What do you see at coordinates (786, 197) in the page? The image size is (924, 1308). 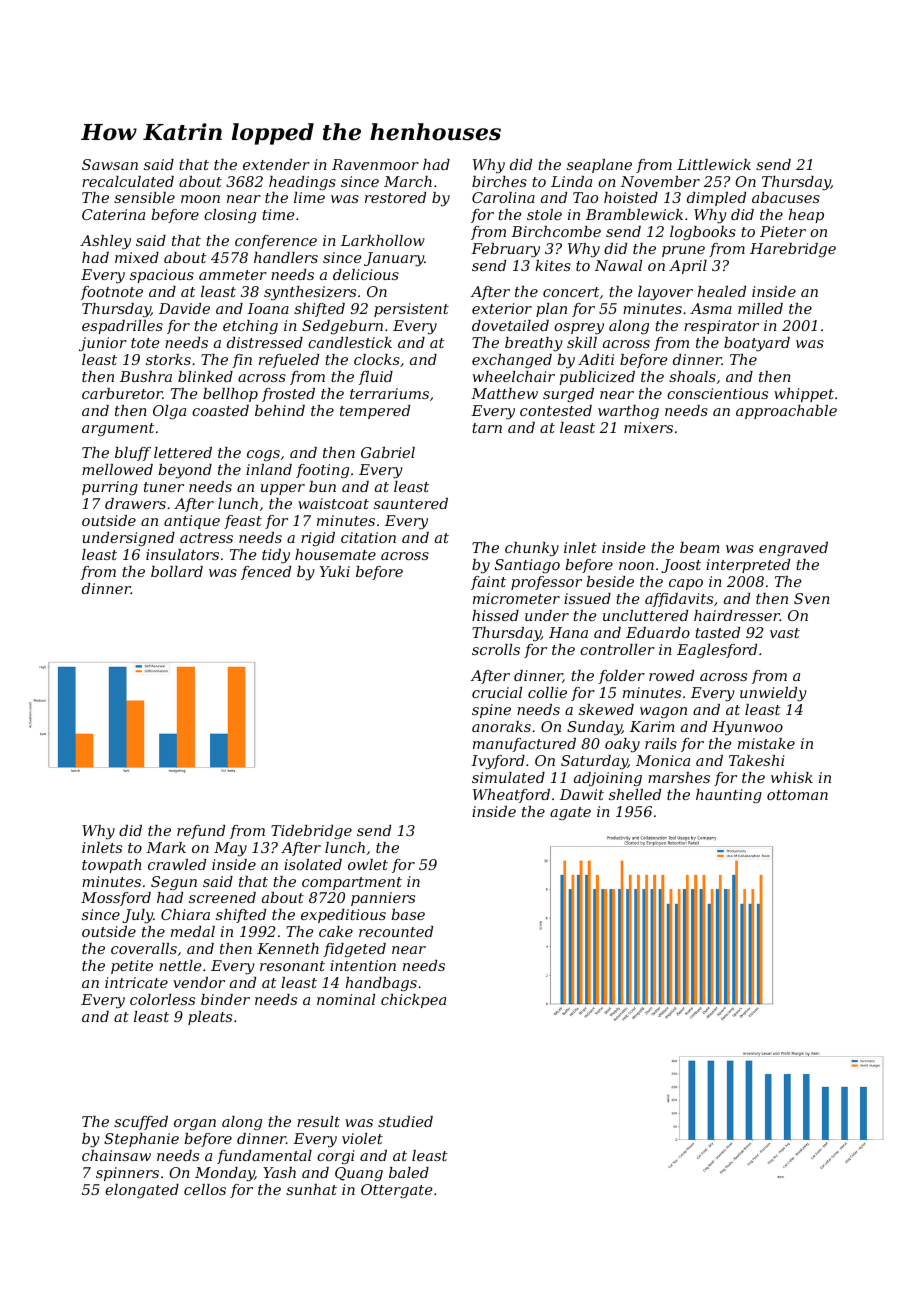 I see `abacuses` at bounding box center [786, 197].
